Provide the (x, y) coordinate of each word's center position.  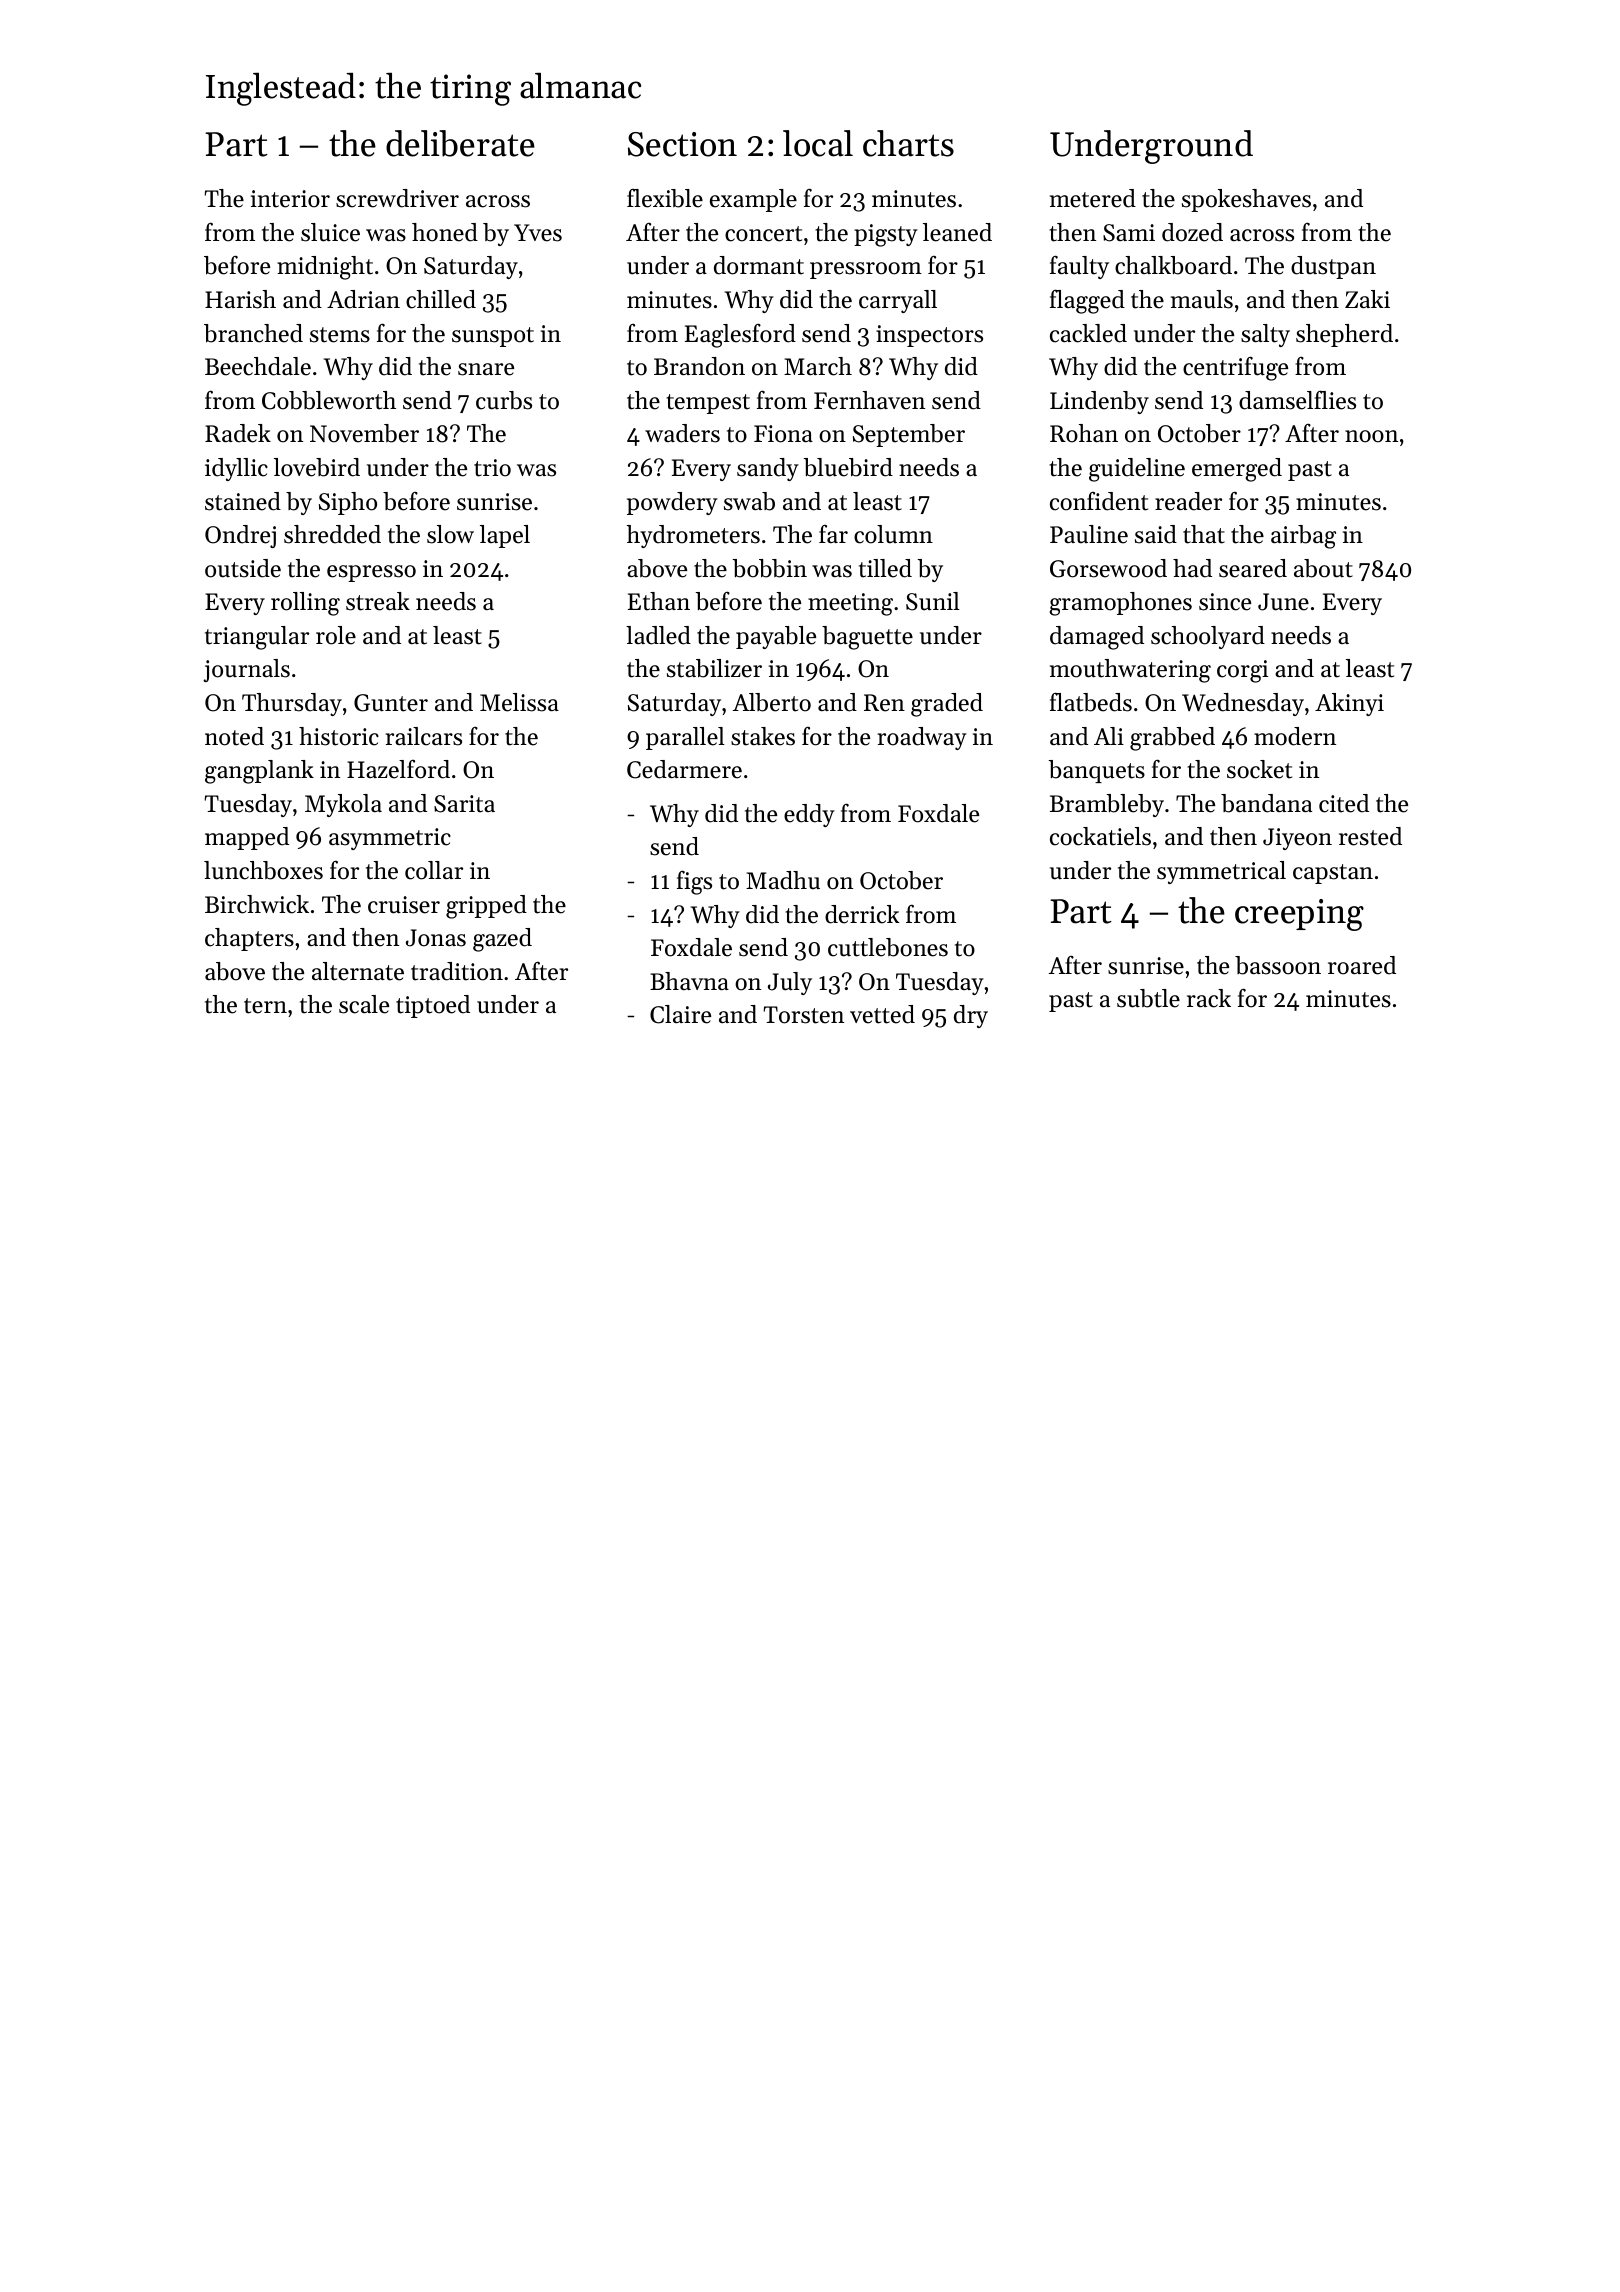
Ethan (659, 601)
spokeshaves (1246, 200)
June (1283, 602)
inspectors (929, 336)
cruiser (404, 905)
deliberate (460, 143)
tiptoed (433, 1006)
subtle (1148, 998)
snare (486, 369)
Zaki (1367, 299)
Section (682, 144)
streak (378, 601)
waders (682, 433)
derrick (862, 914)
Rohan (1084, 433)
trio (492, 468)
